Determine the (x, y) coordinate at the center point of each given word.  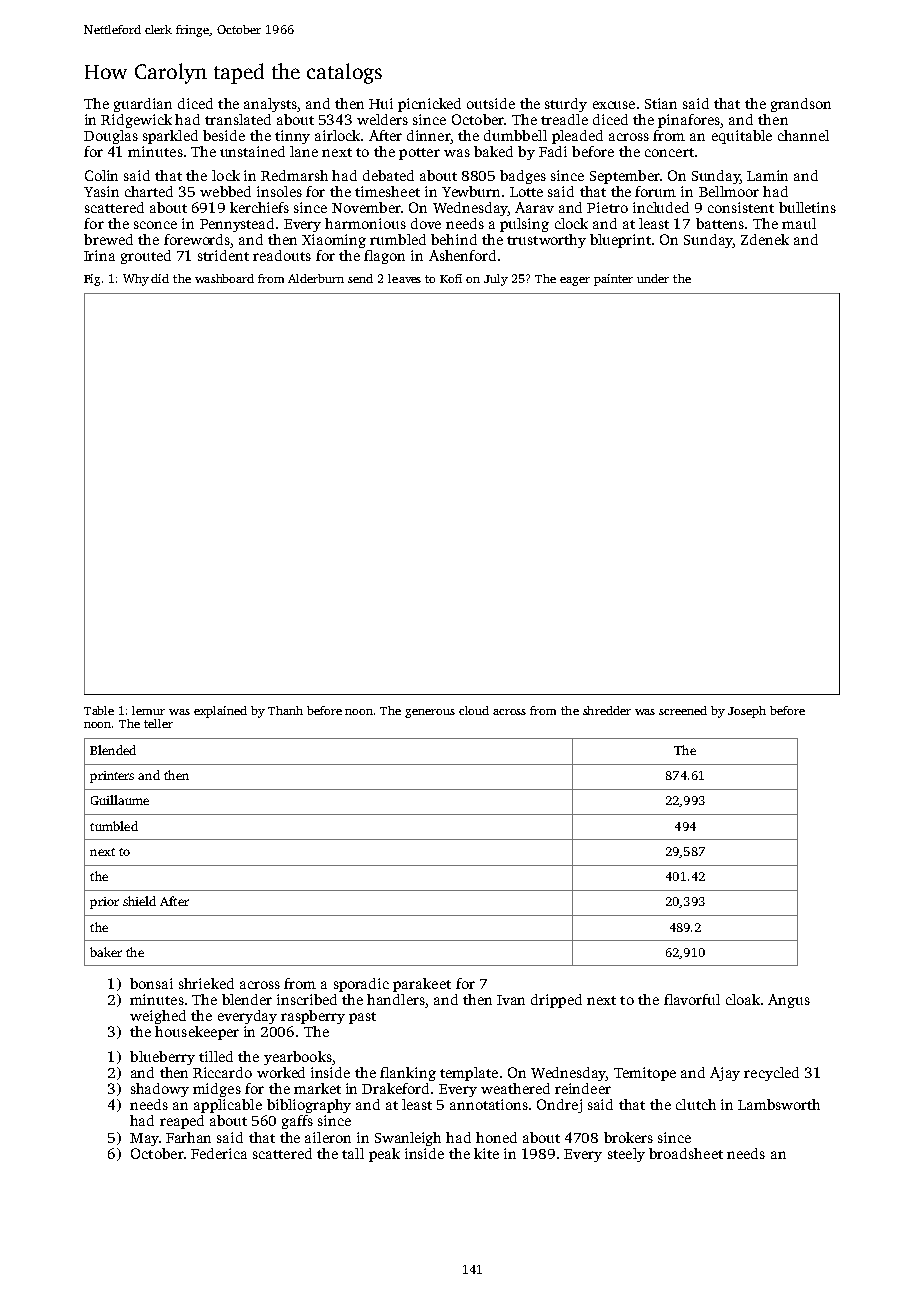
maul (799, 223)
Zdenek (765, 239)
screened (683, 710)
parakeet (422, 985)
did (160, 278)
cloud (474, 710)
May (144, 1139)
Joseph (747, 712)
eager (575, 281)
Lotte (526, 192)
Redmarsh (294, 175)
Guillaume (120, 800)
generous (430, 713)
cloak (743, 999)
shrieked (206, 983)
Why (136, 280)
